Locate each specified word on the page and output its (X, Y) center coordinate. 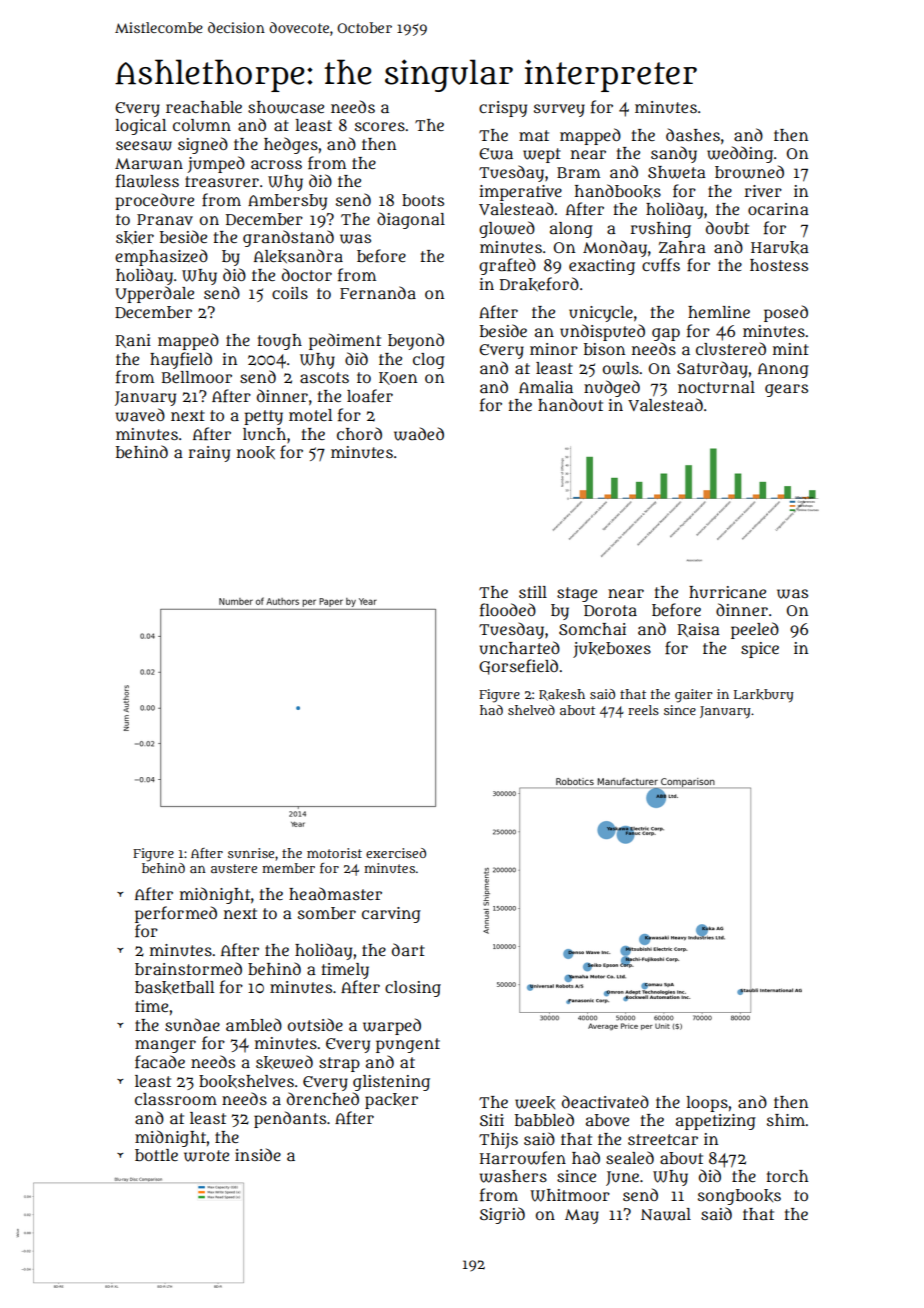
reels (643, 710)
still (533, 592)
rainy (209, 454)
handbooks (618, 191)
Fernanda (378, 292)
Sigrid (502, 1215)
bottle (156, 1155)
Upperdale (154, 294)
